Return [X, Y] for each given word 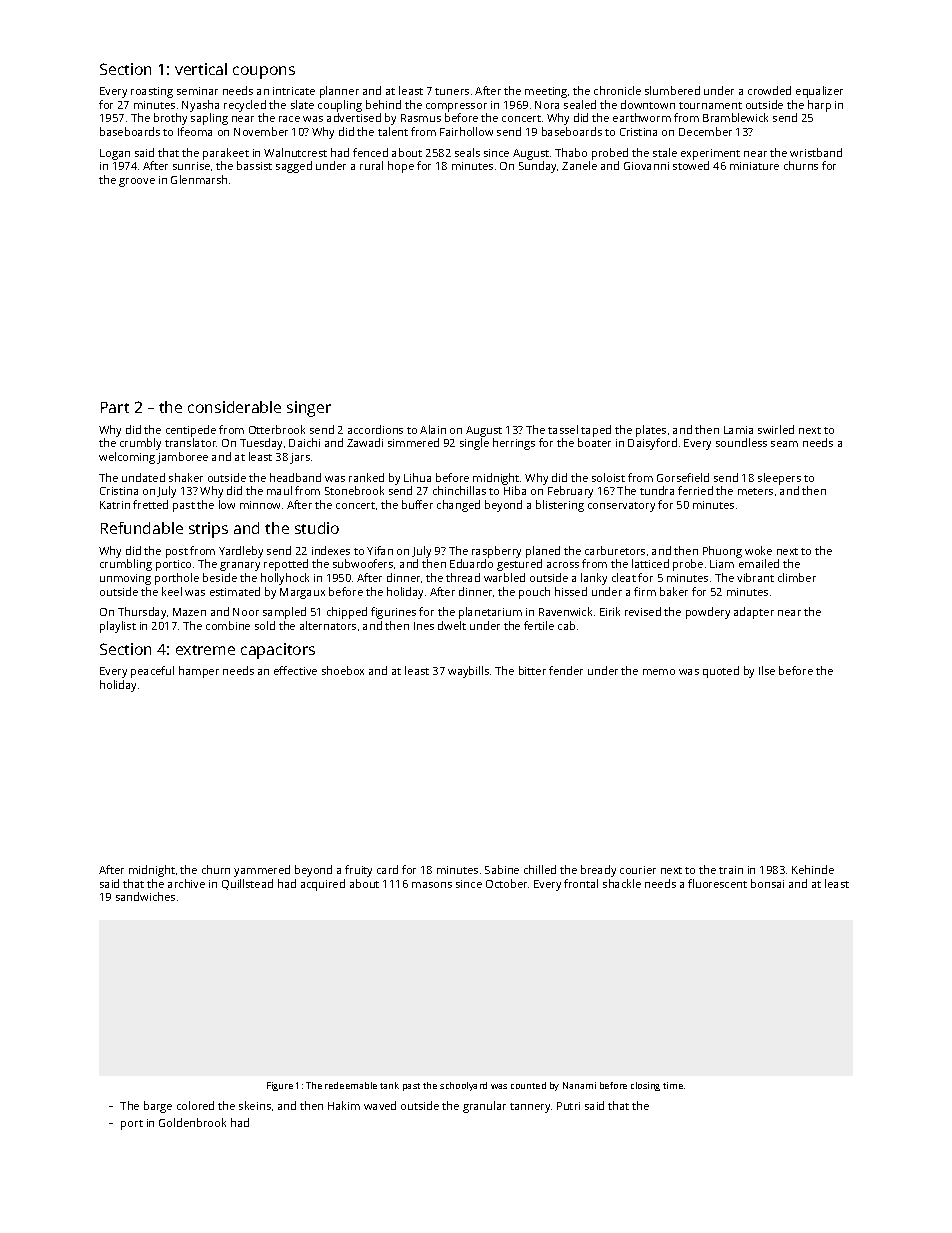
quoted [721, 672]
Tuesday [261, 444]
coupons [264, 72]
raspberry [496, 552]
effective [295, 670]
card [387, 869]
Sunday [537, 167]
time [673, 1085]
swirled [776, 429]
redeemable [351, 1085]
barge [158, 1107]
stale [665, 152]
